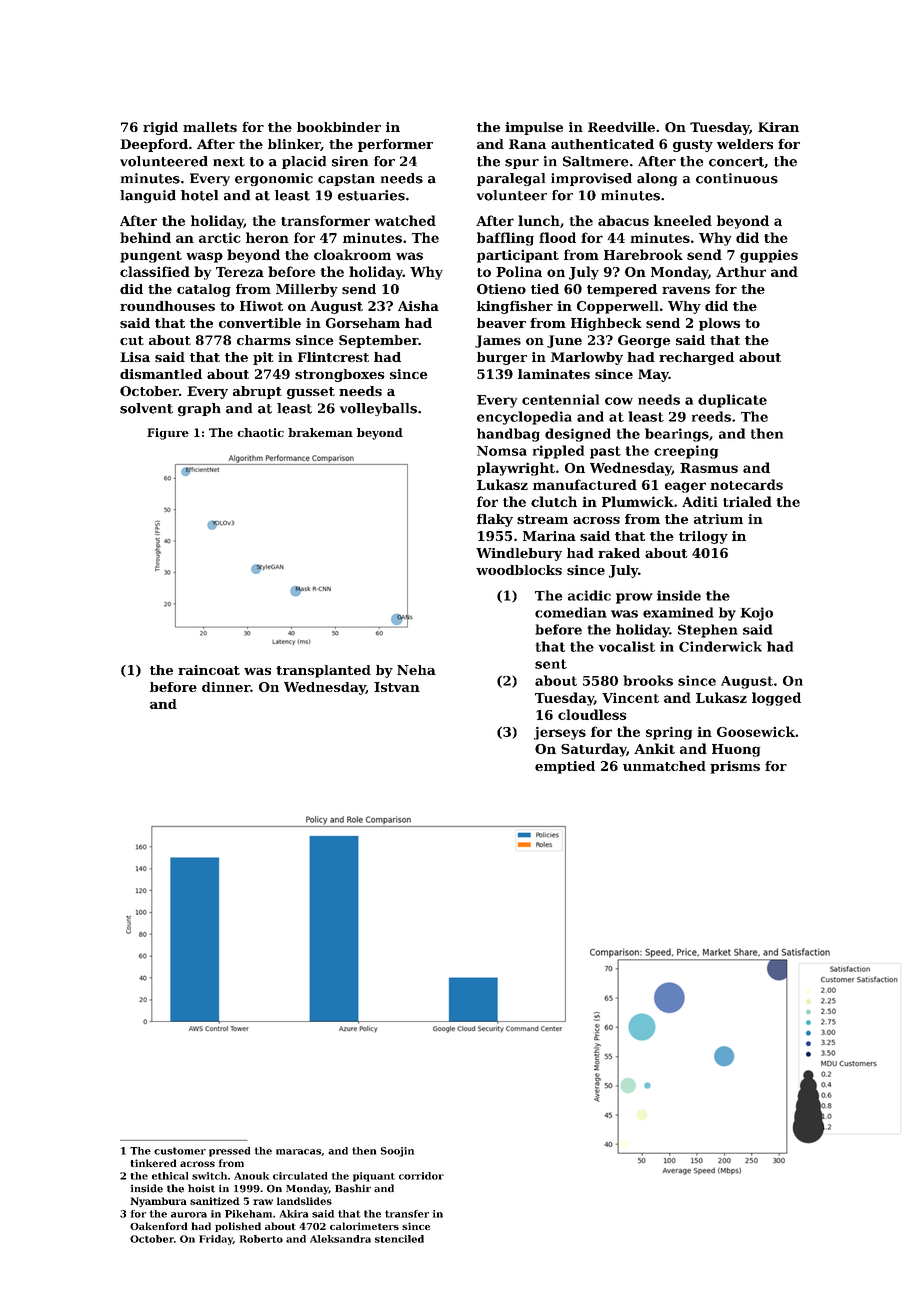 The image size is (924, 1308). What do you see at coordinates (168, 434) in the screenshot?
I see `Figure` at bounding box center [168, 434].
